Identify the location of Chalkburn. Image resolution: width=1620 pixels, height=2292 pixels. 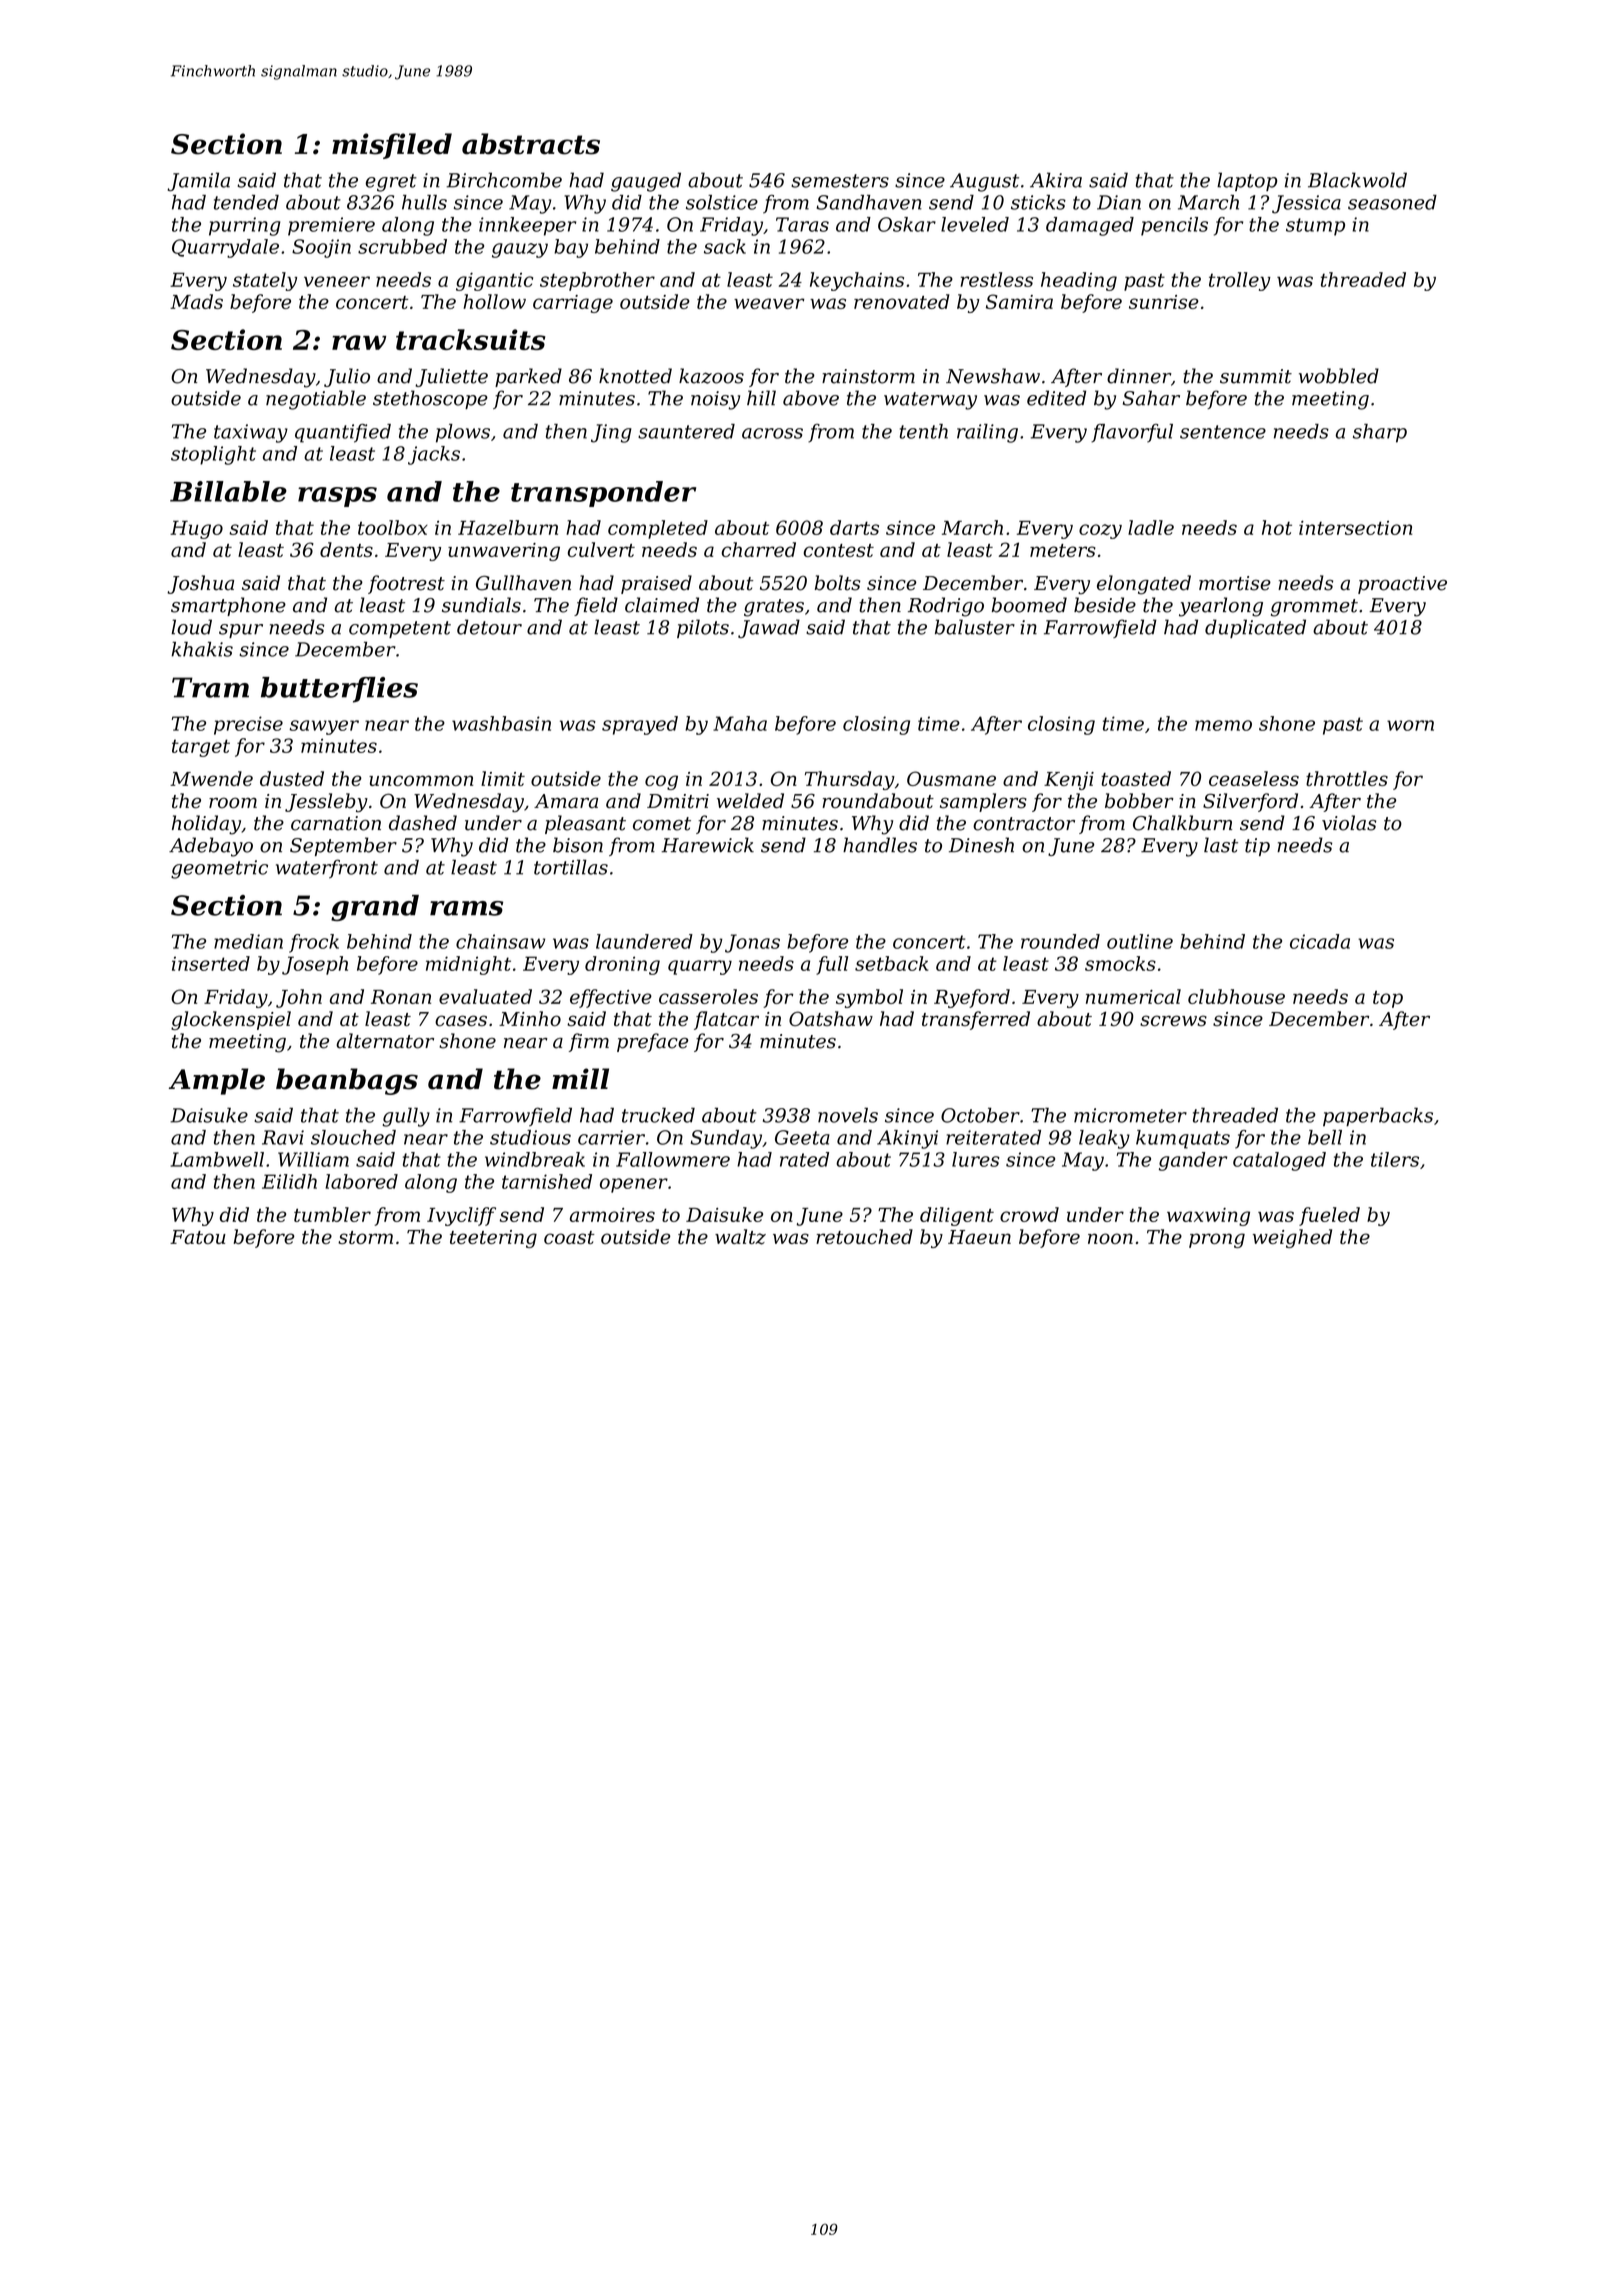
(1182, 823).
